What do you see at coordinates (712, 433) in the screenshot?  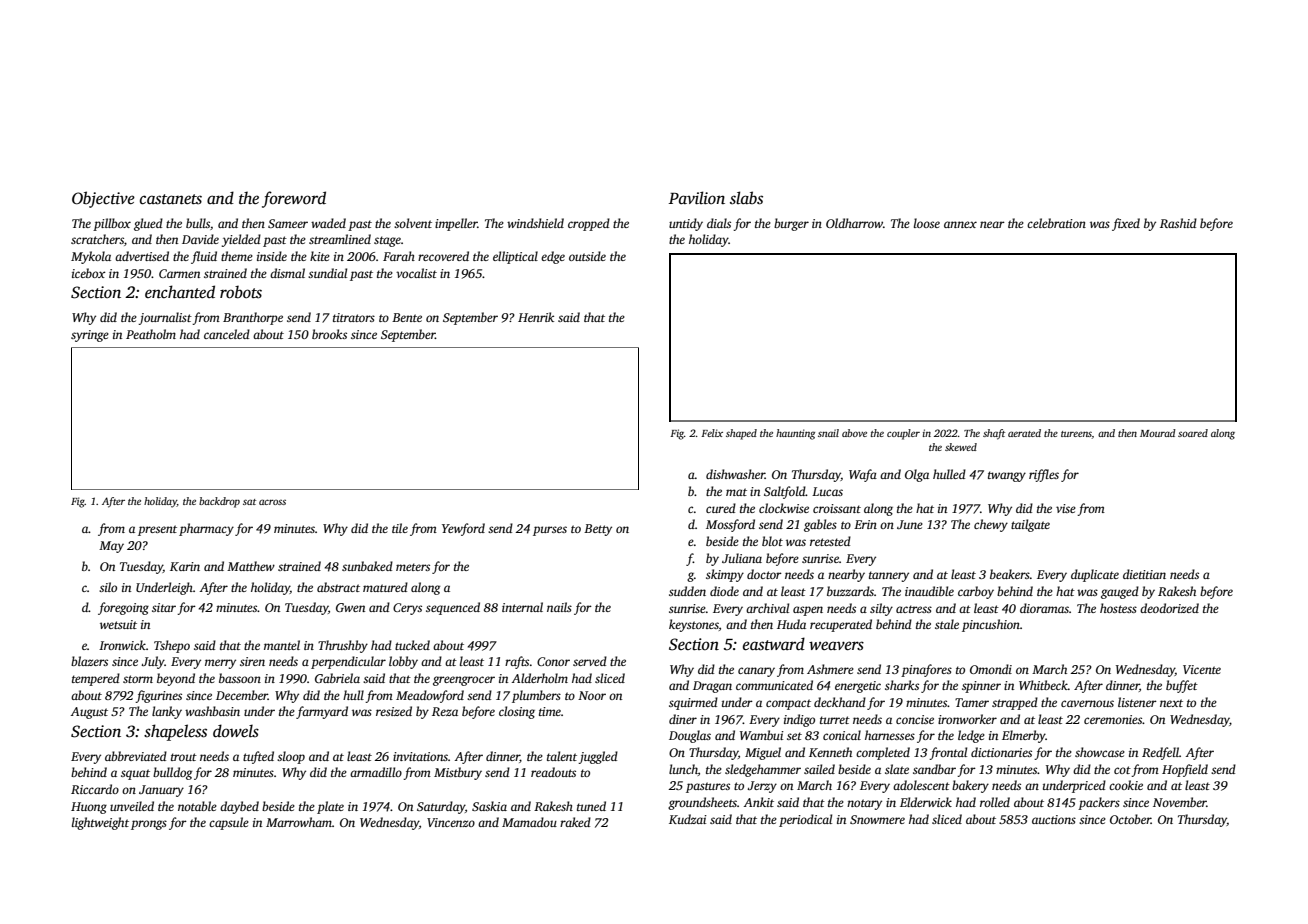 I see `Felix` at bounding box center [712, 433].
